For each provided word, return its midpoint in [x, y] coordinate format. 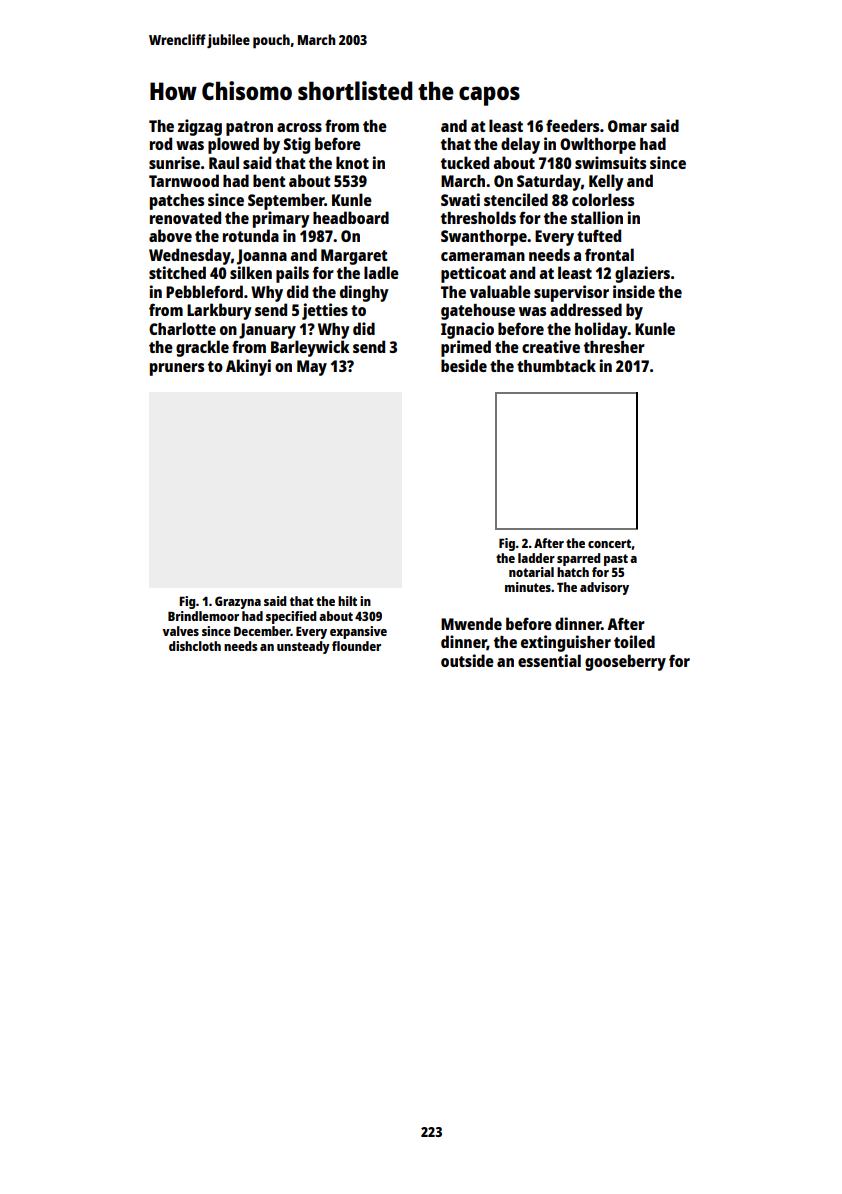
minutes [528, 587]
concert [609, 543]
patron [249, 128]
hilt [347, 601]
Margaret [354, 257]
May [312, 368]
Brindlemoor [203, 616]
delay [520, 145]
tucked [465, 162]
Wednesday [190, 256]
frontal [609, 254]
